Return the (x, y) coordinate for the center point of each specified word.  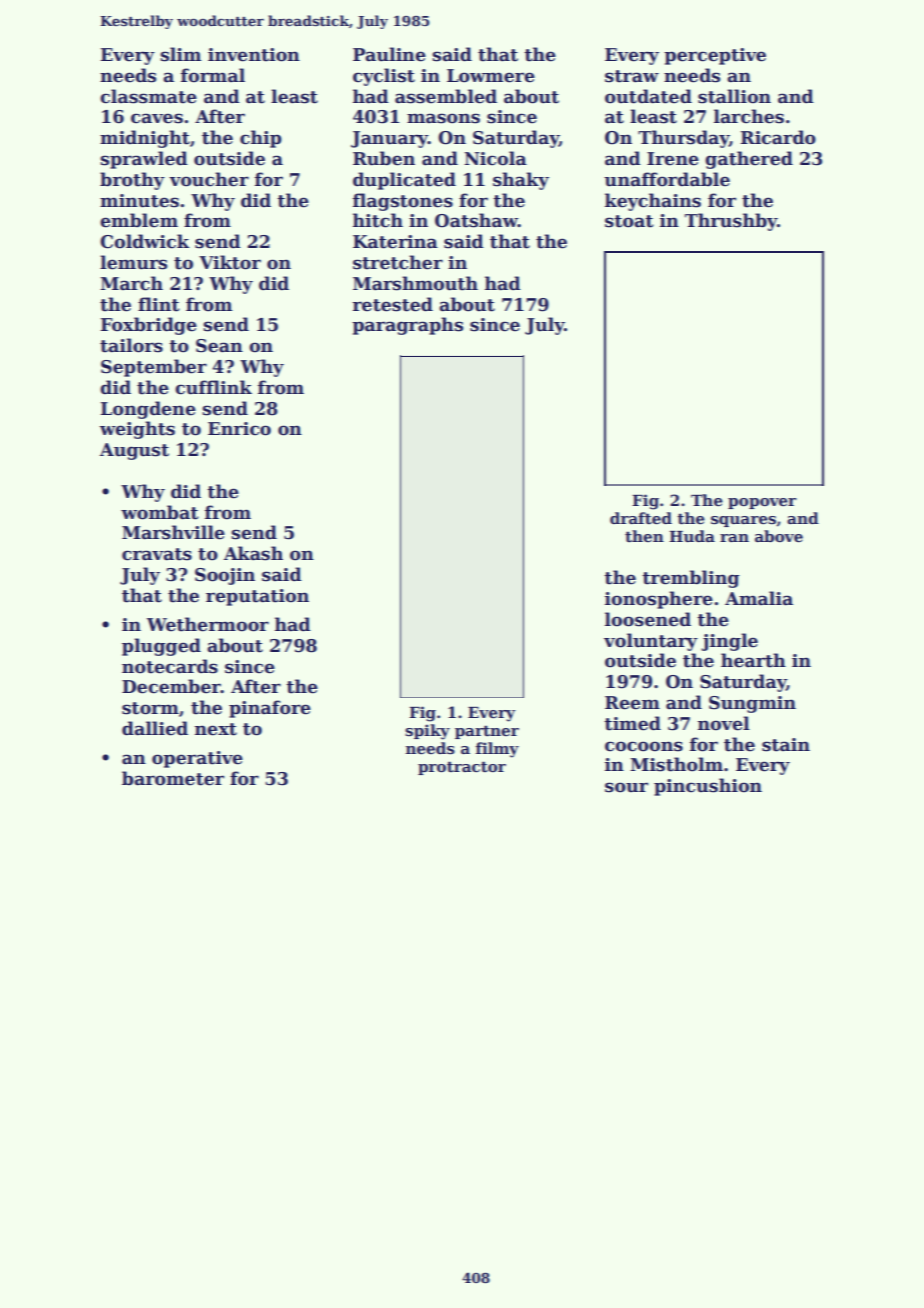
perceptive (715, 56)
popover (762, 503)
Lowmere (491, 76)
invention (254, 55)
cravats (157, 554)
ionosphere (659, 600)
